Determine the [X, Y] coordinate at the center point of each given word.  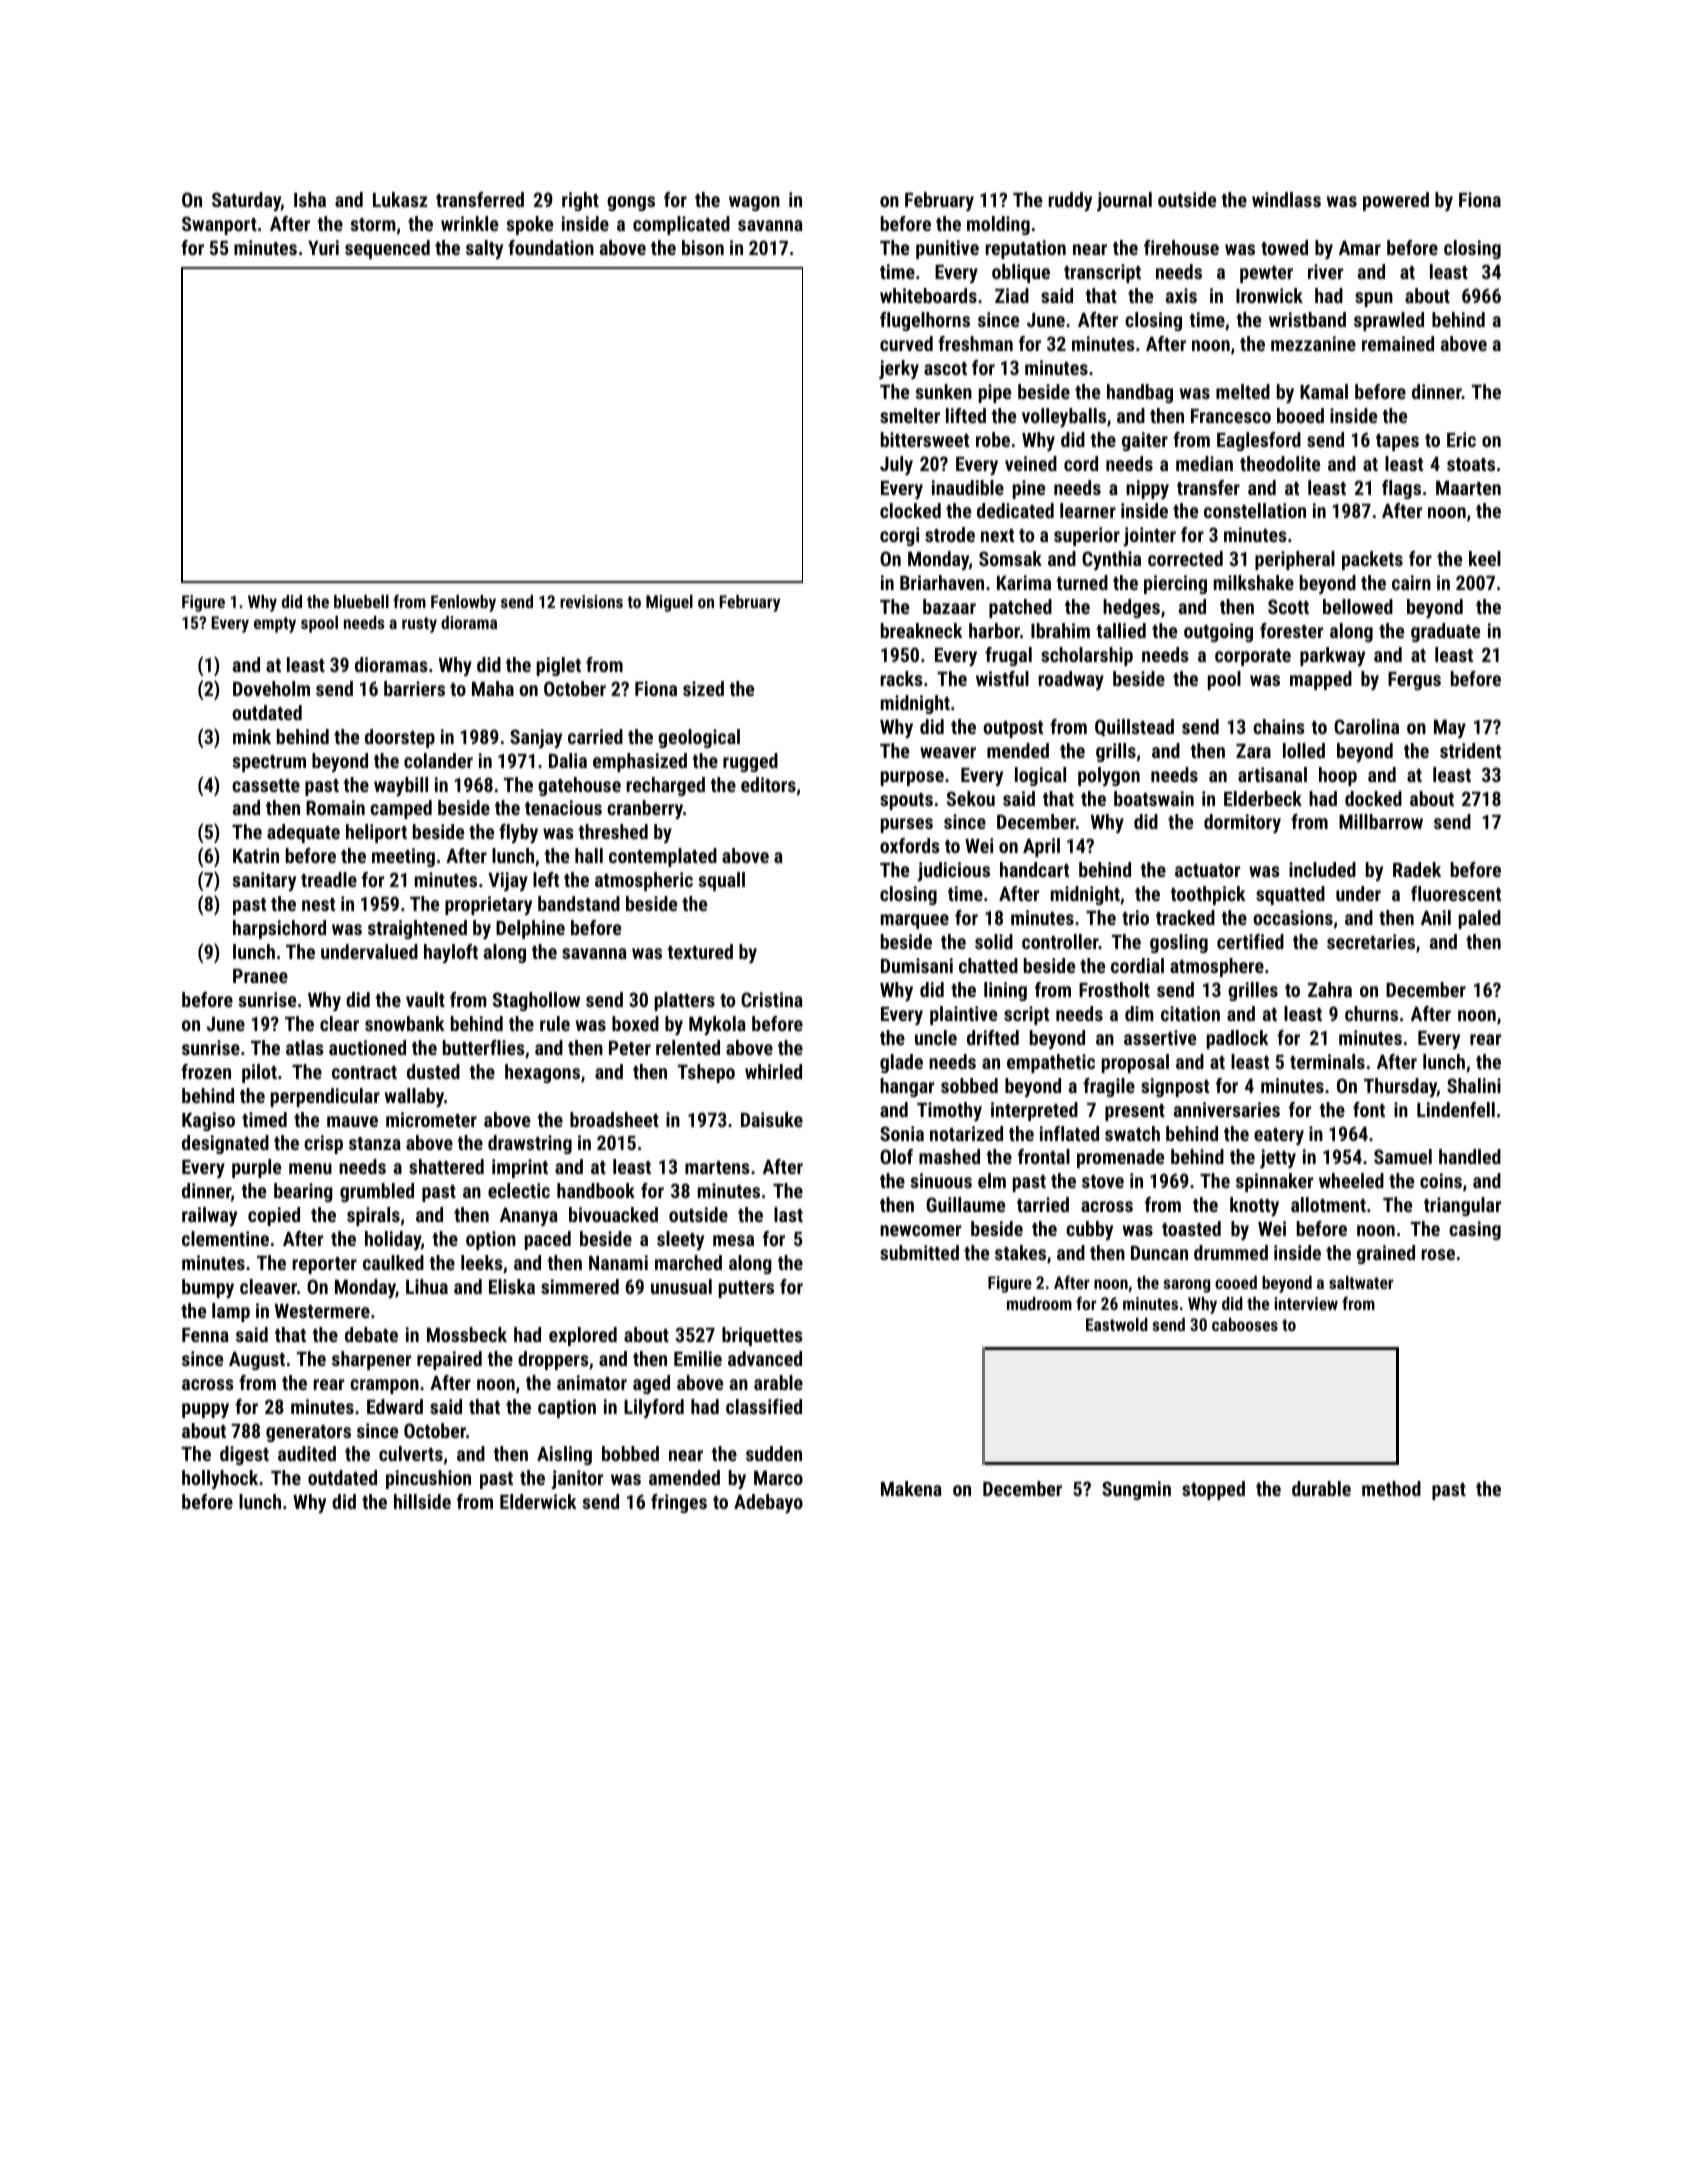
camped [401, 809]
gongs [631, 203]
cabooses [1245, 1324]
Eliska [512, 1286]
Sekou [971, 798]
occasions [1293, 917]
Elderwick [538, 1501]
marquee [915, 921]
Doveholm [271, 688]
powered [1396, 201]
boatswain [1154, 798]
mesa [733, 1240]
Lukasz [400, 199]
